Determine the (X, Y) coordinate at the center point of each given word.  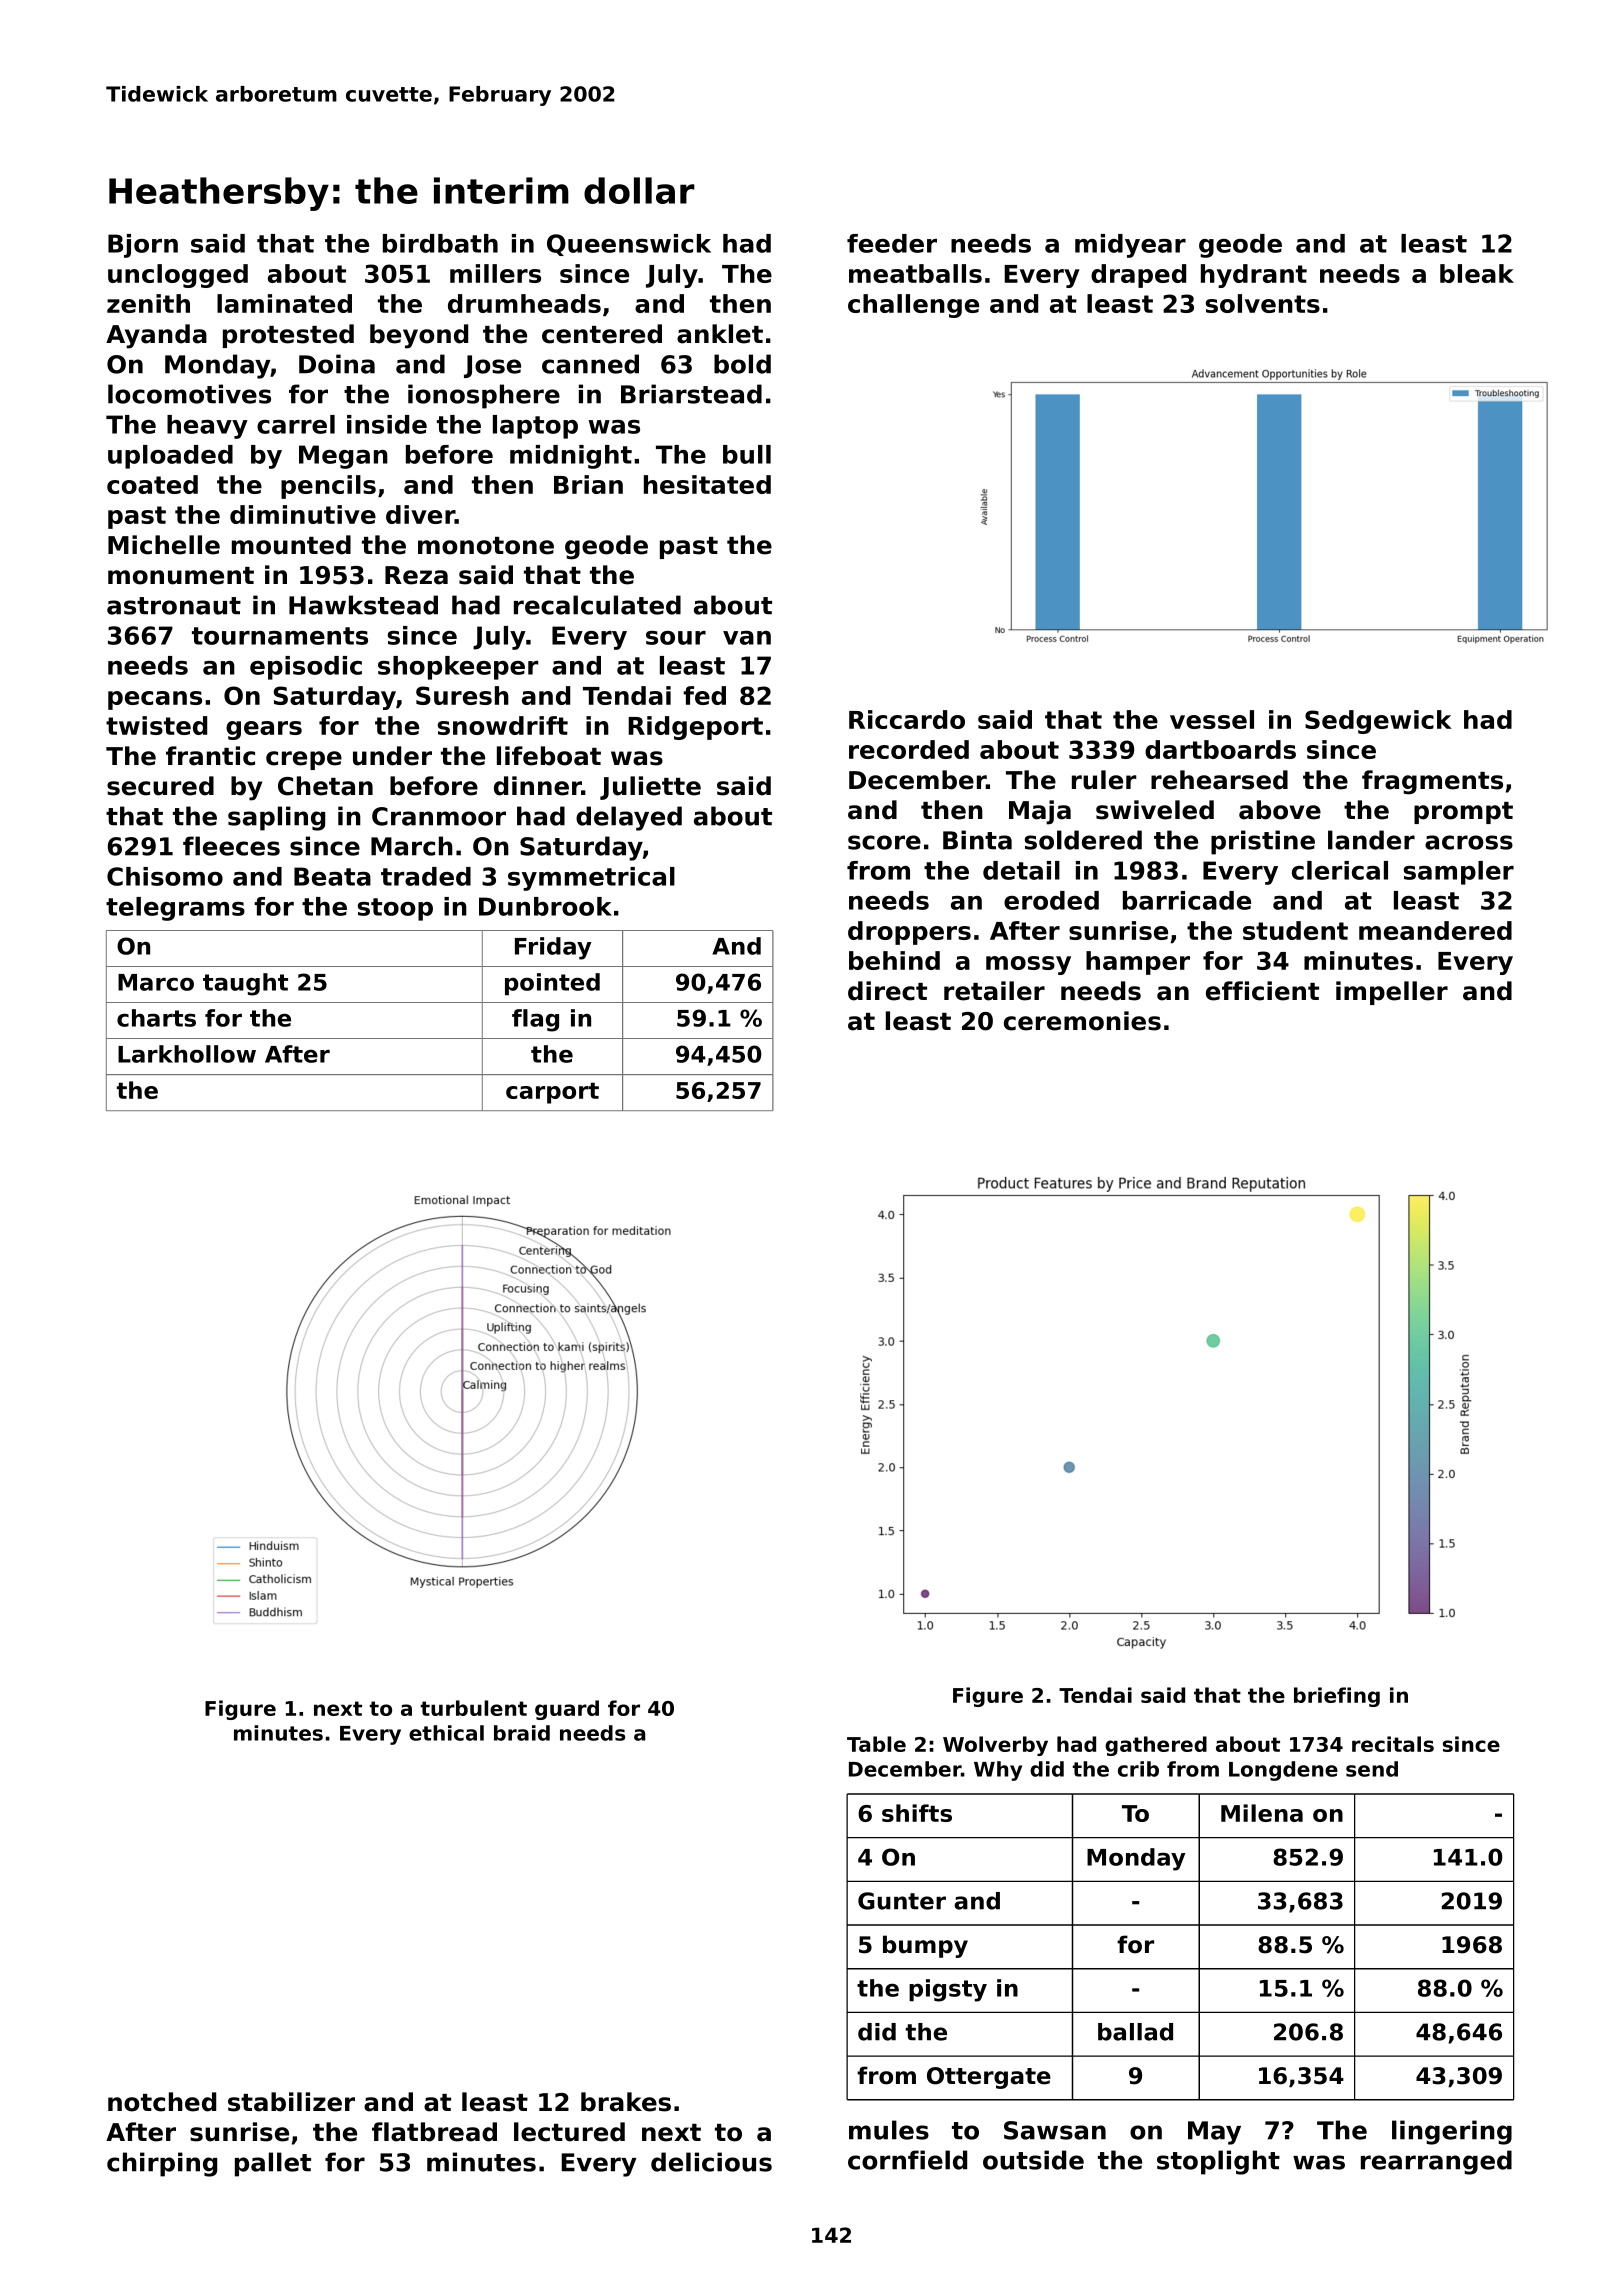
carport (552, 1093)
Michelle (164, 545)
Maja (1040, 812)
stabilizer (291, 2102)
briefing (1337, 1697)
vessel (1212, 719)
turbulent (474, 1708)
